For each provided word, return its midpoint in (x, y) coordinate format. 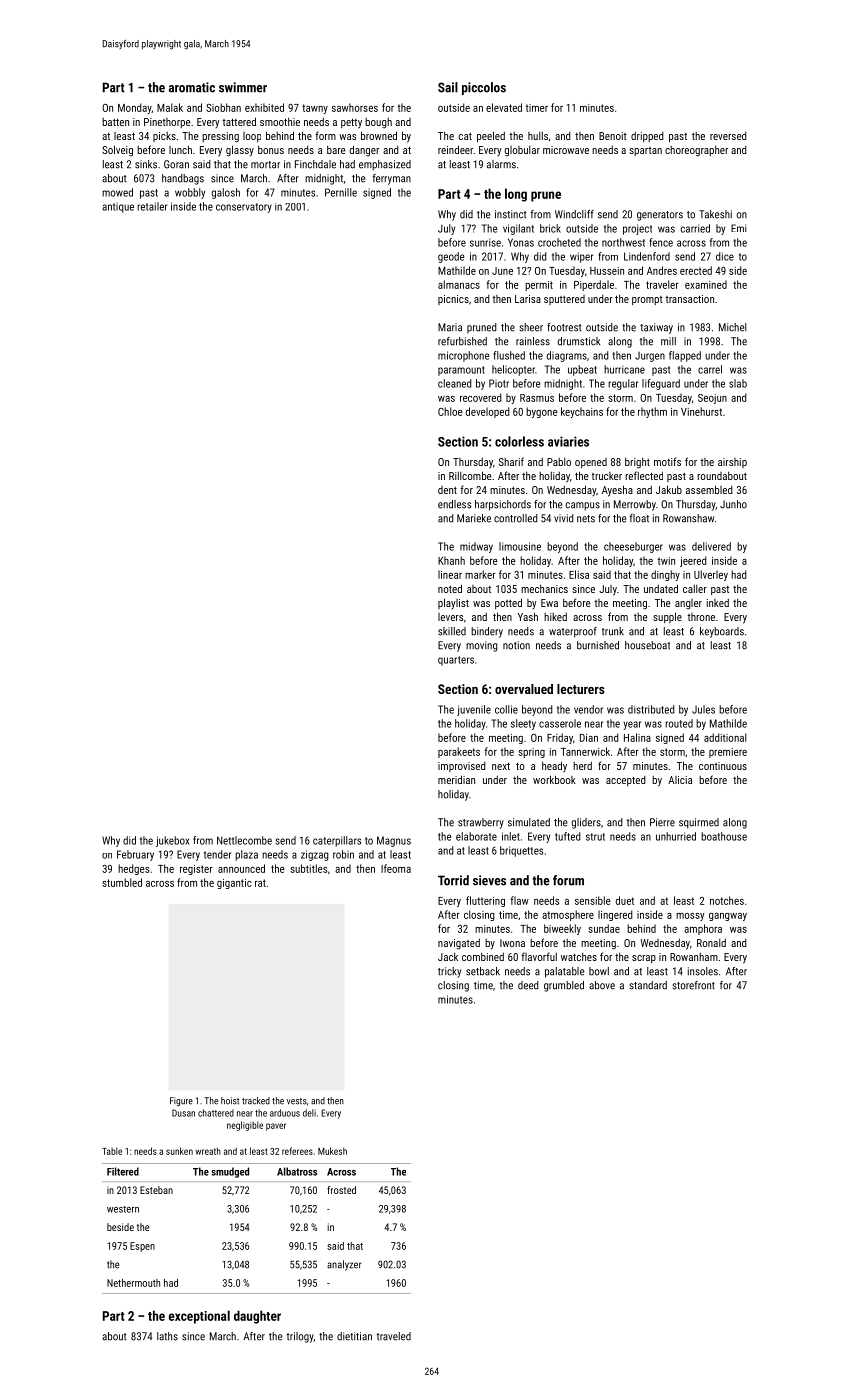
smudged (230, 1172)
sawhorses (355, 107)
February (135, 855)
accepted (626, 781)
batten (115, 122)
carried (695, 228)
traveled (394, 1336)
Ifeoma (396, 868)
